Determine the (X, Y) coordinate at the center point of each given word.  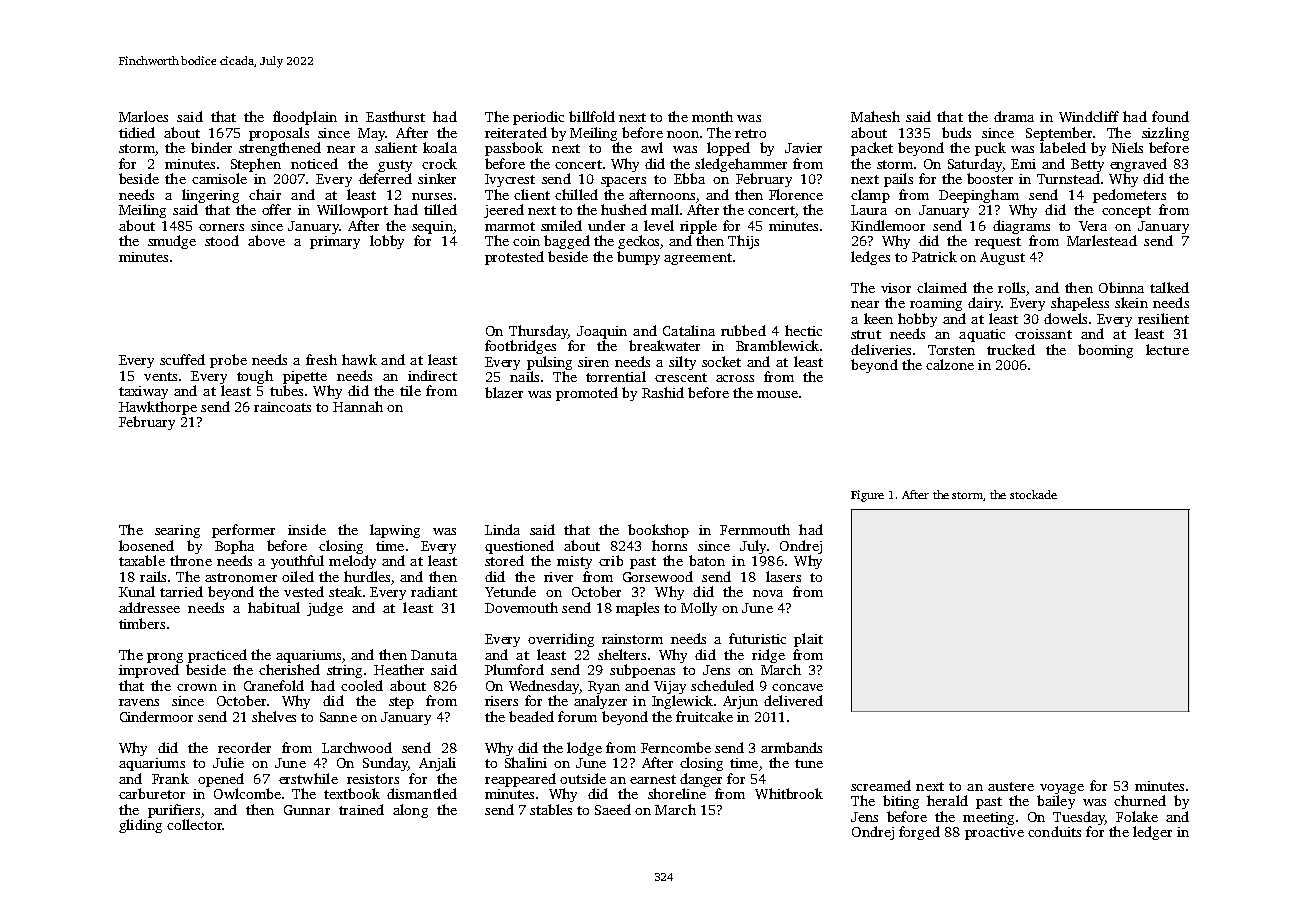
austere (1011, 786)
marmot (510, 226)
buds (956, 132)
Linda (502, 529)
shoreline (677, 793)
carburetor (152, 793)
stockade (1033, 494)
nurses (432, 196)
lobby (387, 242)
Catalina (689, 330)
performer (243, 531)
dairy (984, 304)
